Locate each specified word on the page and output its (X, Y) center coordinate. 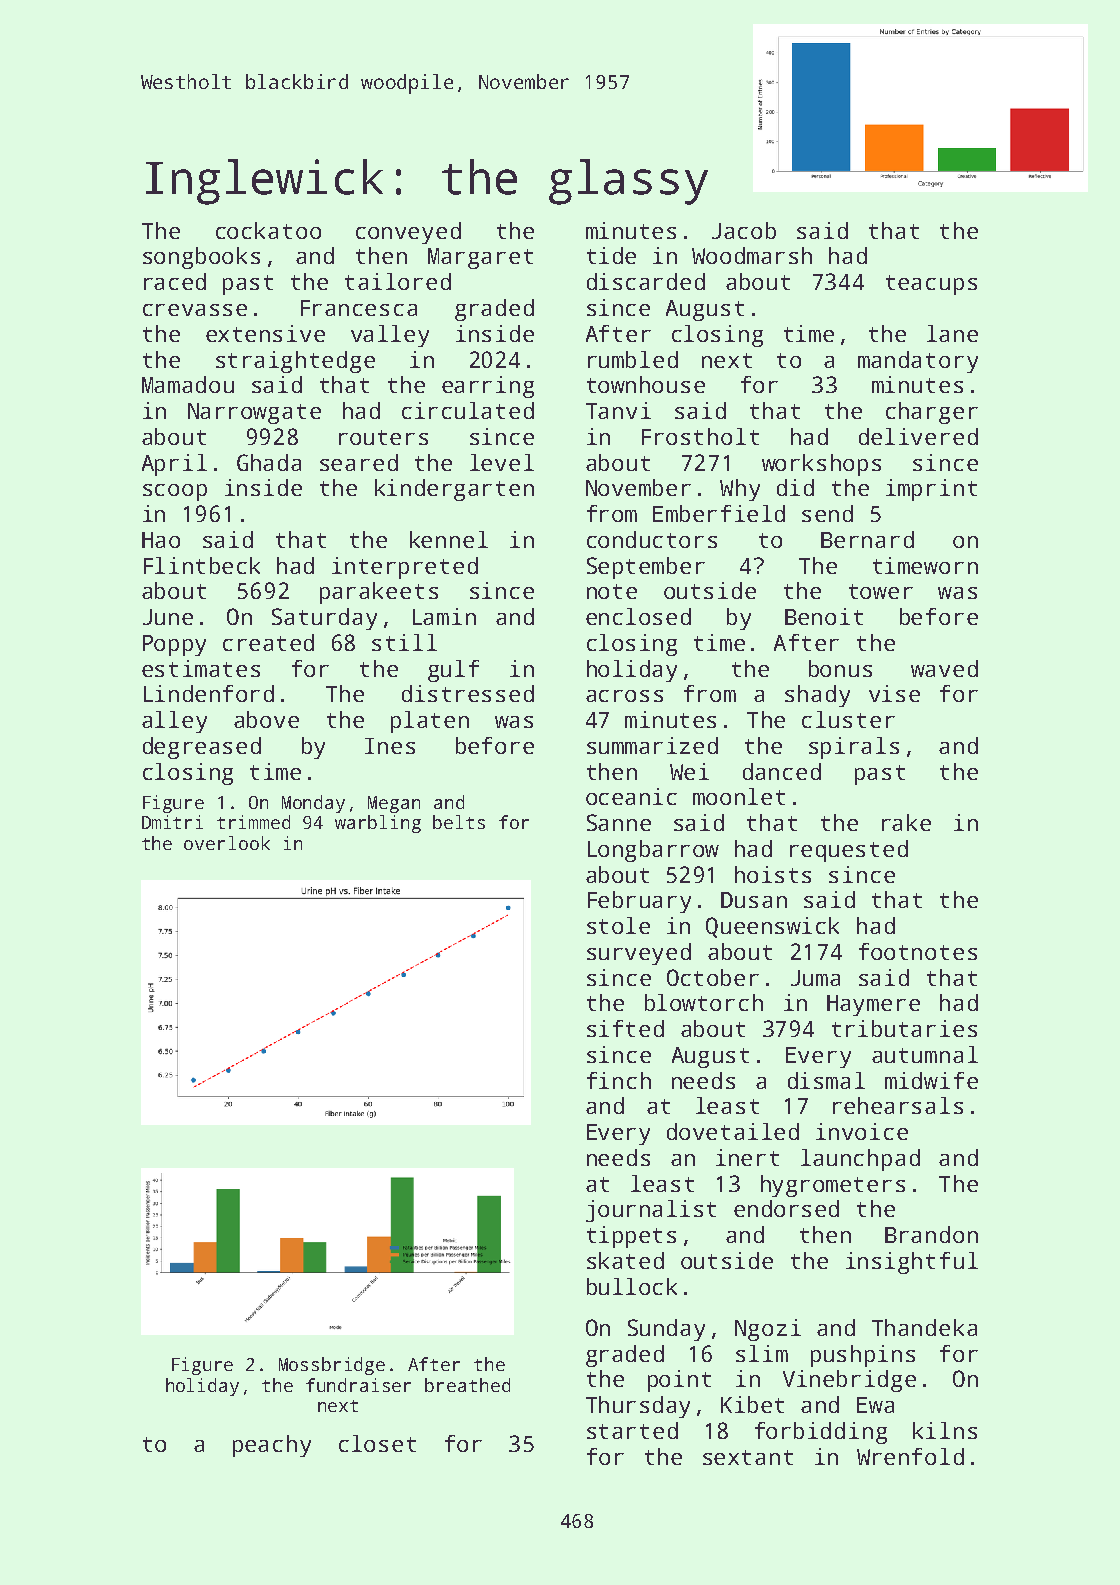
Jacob (744, 230)
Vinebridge (849, 1381)
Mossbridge (332, 1366)
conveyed (408, 233)
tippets (631, 1237)
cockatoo (268, 230)
